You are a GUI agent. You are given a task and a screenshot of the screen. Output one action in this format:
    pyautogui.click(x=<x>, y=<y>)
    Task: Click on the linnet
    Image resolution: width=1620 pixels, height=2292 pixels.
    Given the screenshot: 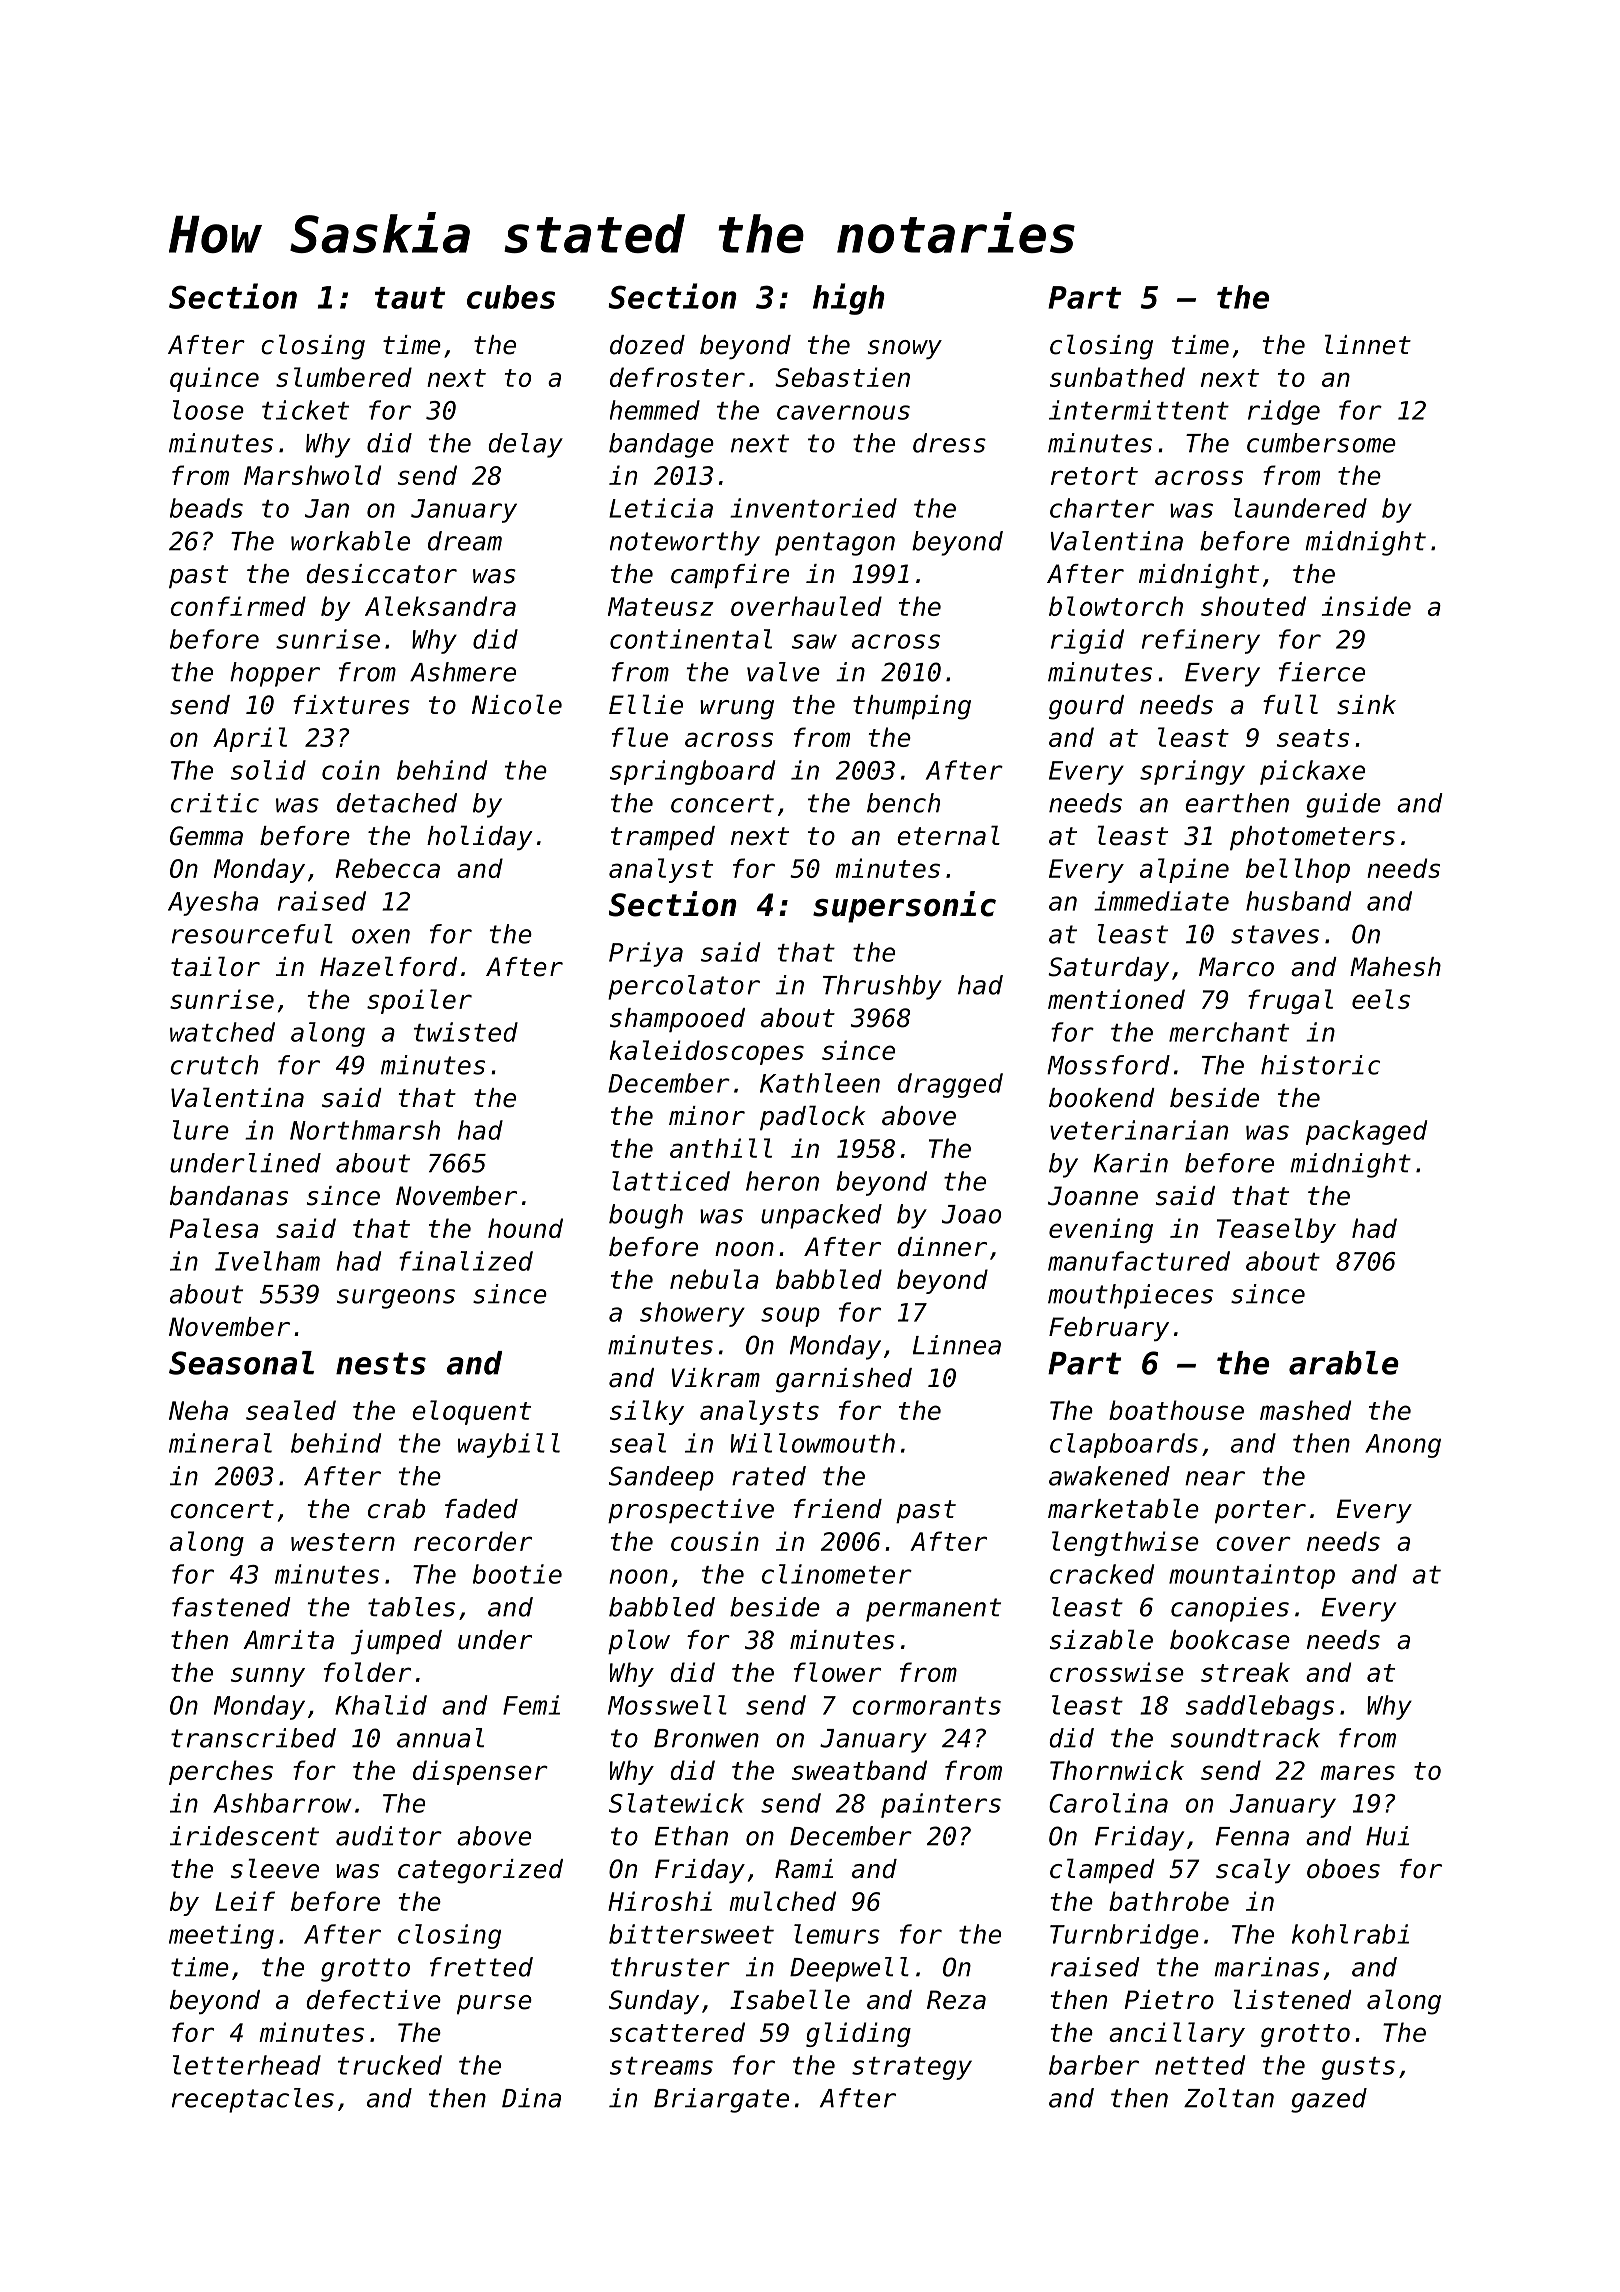 What is the action you would take?
    pyautogui.click(x=1368, y=344)
